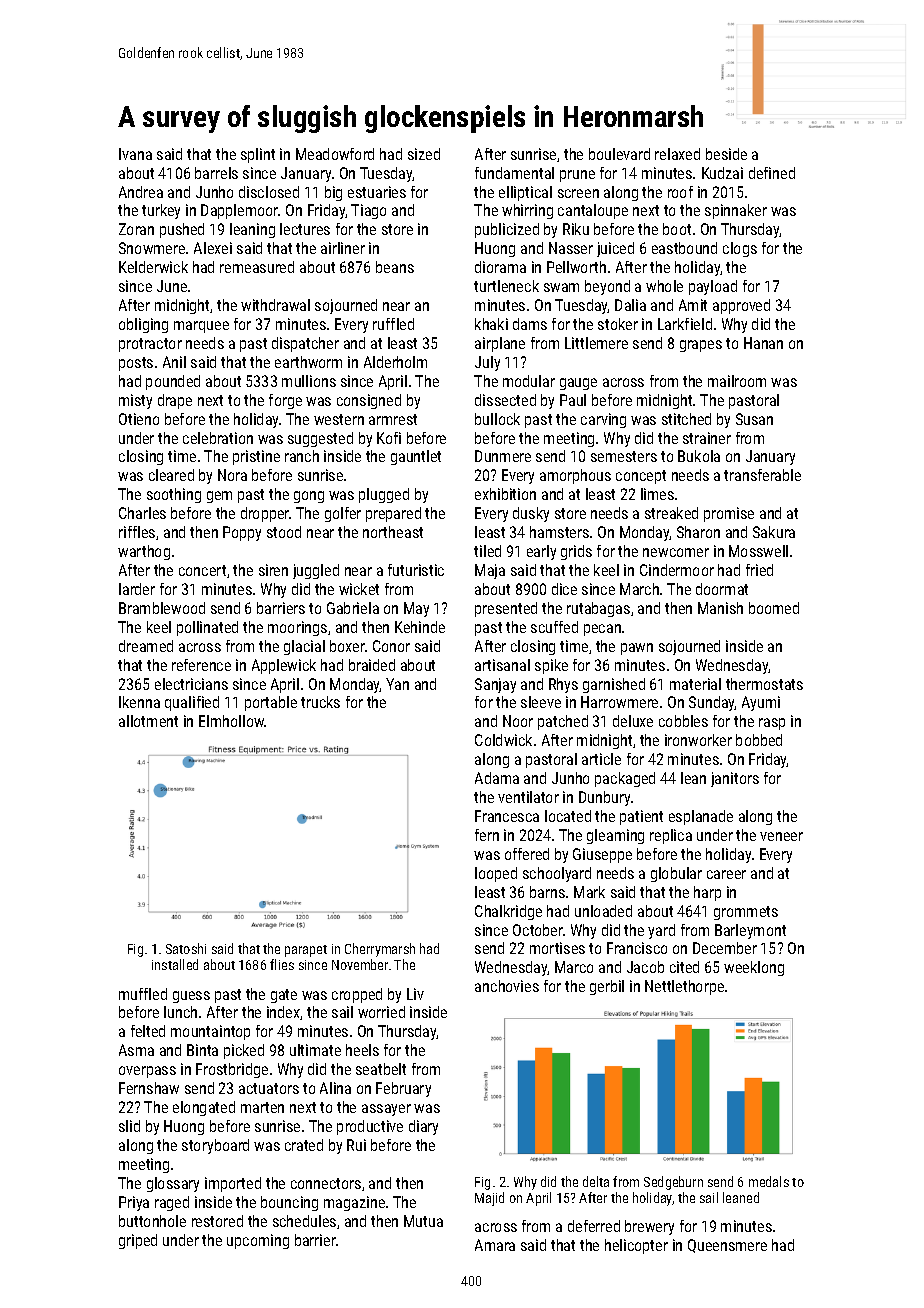 The width and height of the screenshot is (924, 1308). What do you see at coordinates (577, 176) in the screenshot?
I see `prune` at bounding box center [577, 176].
